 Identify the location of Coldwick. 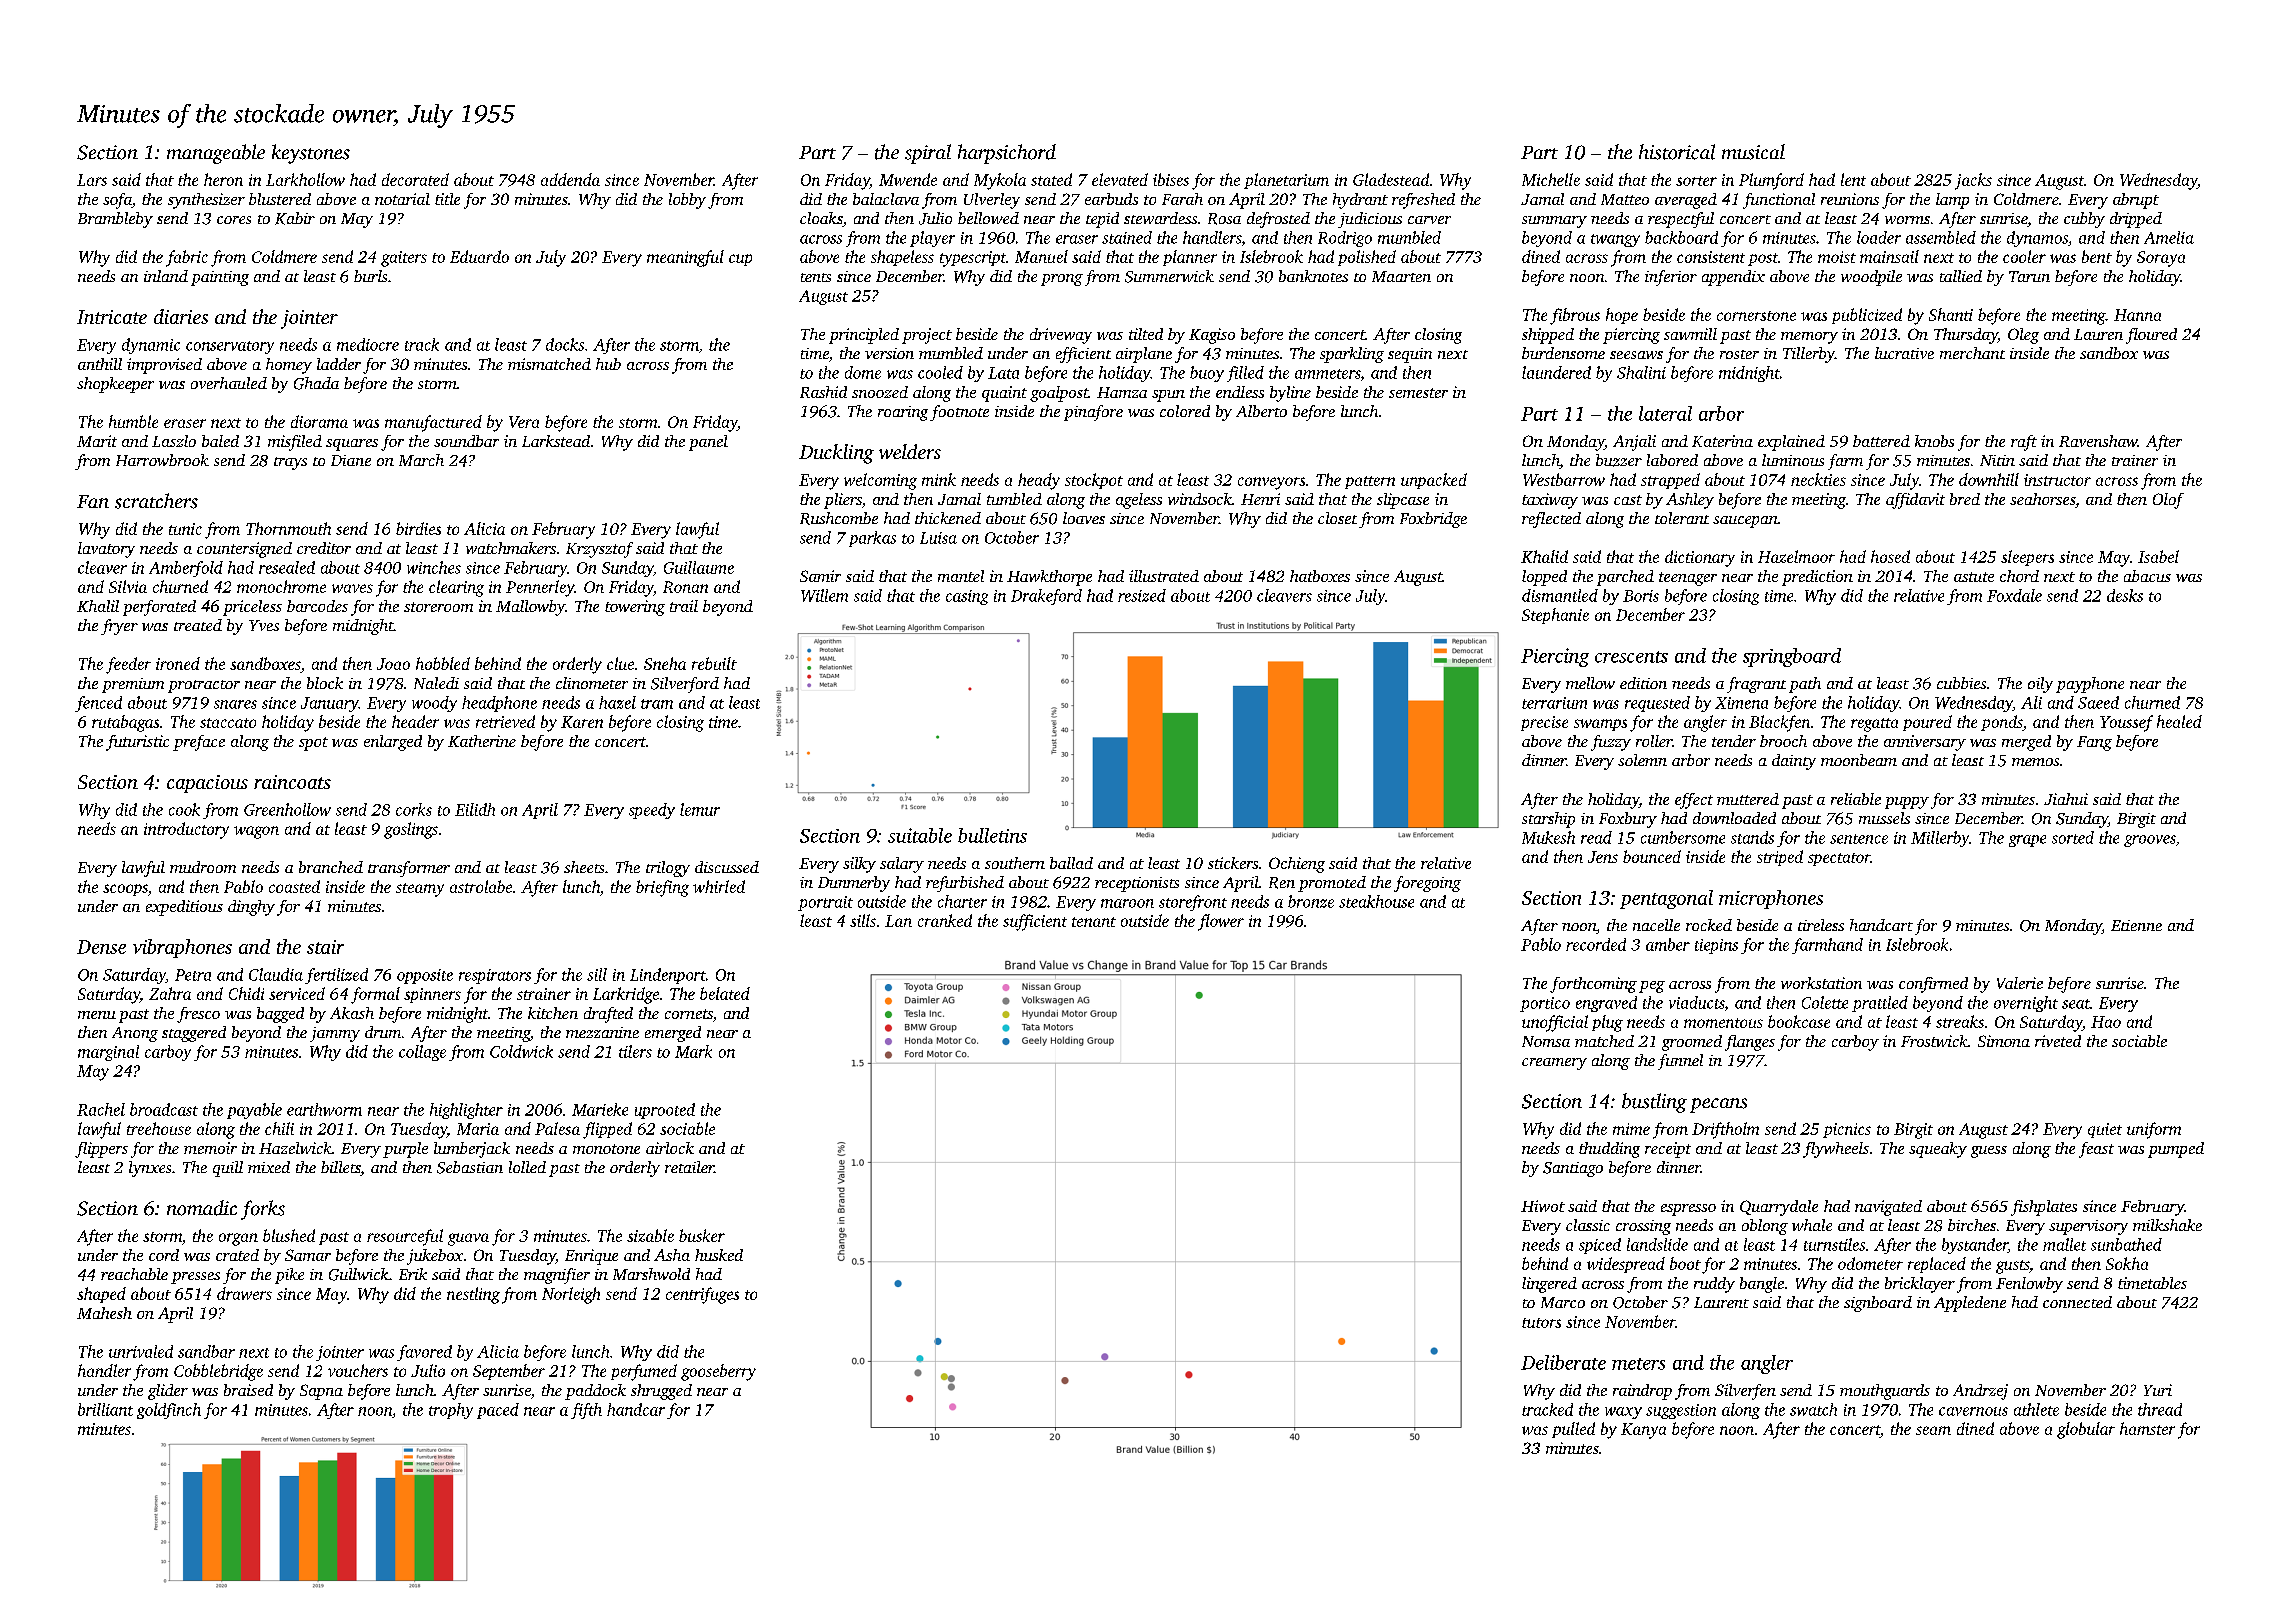
(521, 1051).
